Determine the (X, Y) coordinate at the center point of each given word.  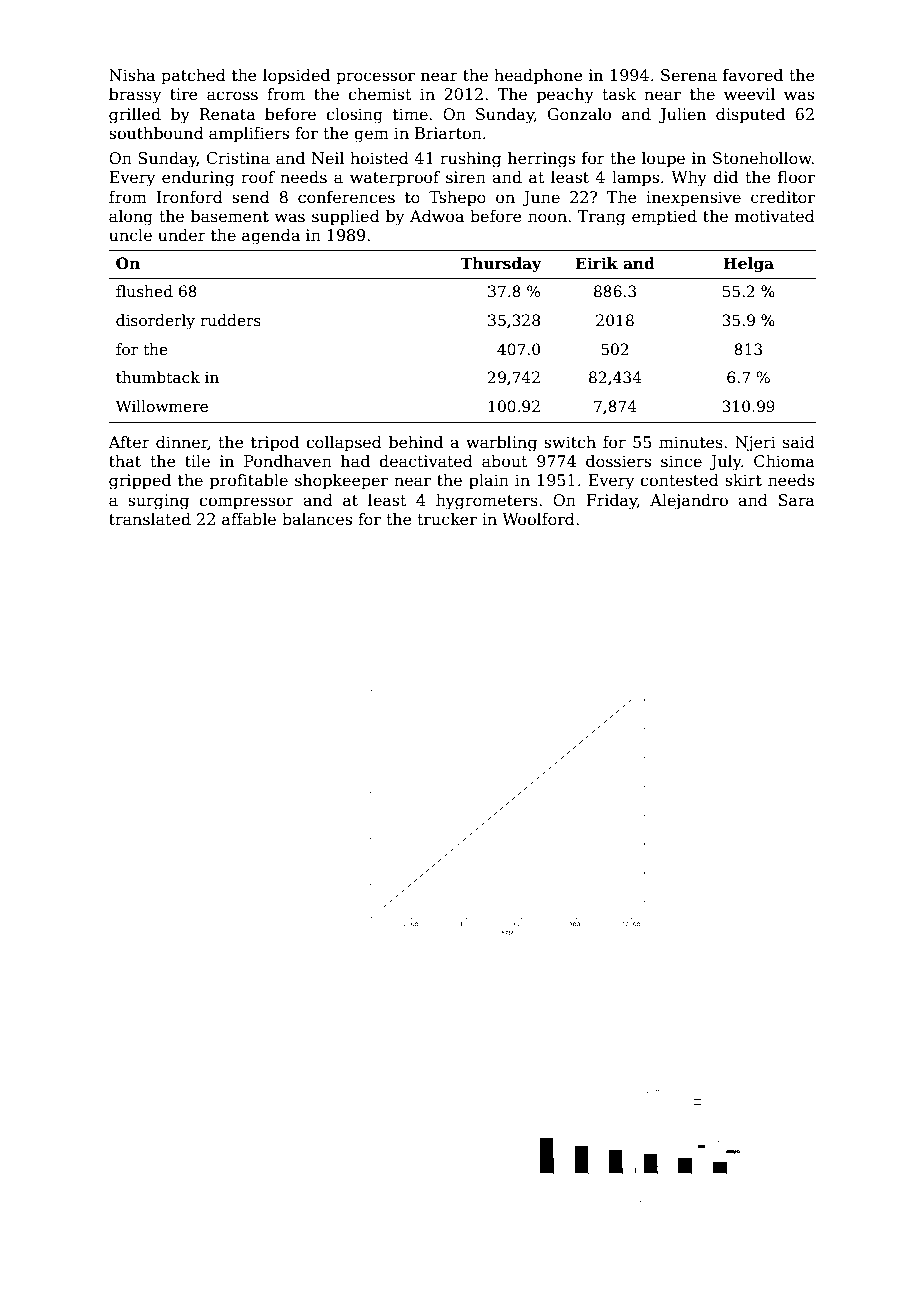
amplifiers (249, 135)
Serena (689, 75)
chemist (380, 94)
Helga (748, 265)
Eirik (597, 263)
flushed (144, 291)
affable (249, 519)
